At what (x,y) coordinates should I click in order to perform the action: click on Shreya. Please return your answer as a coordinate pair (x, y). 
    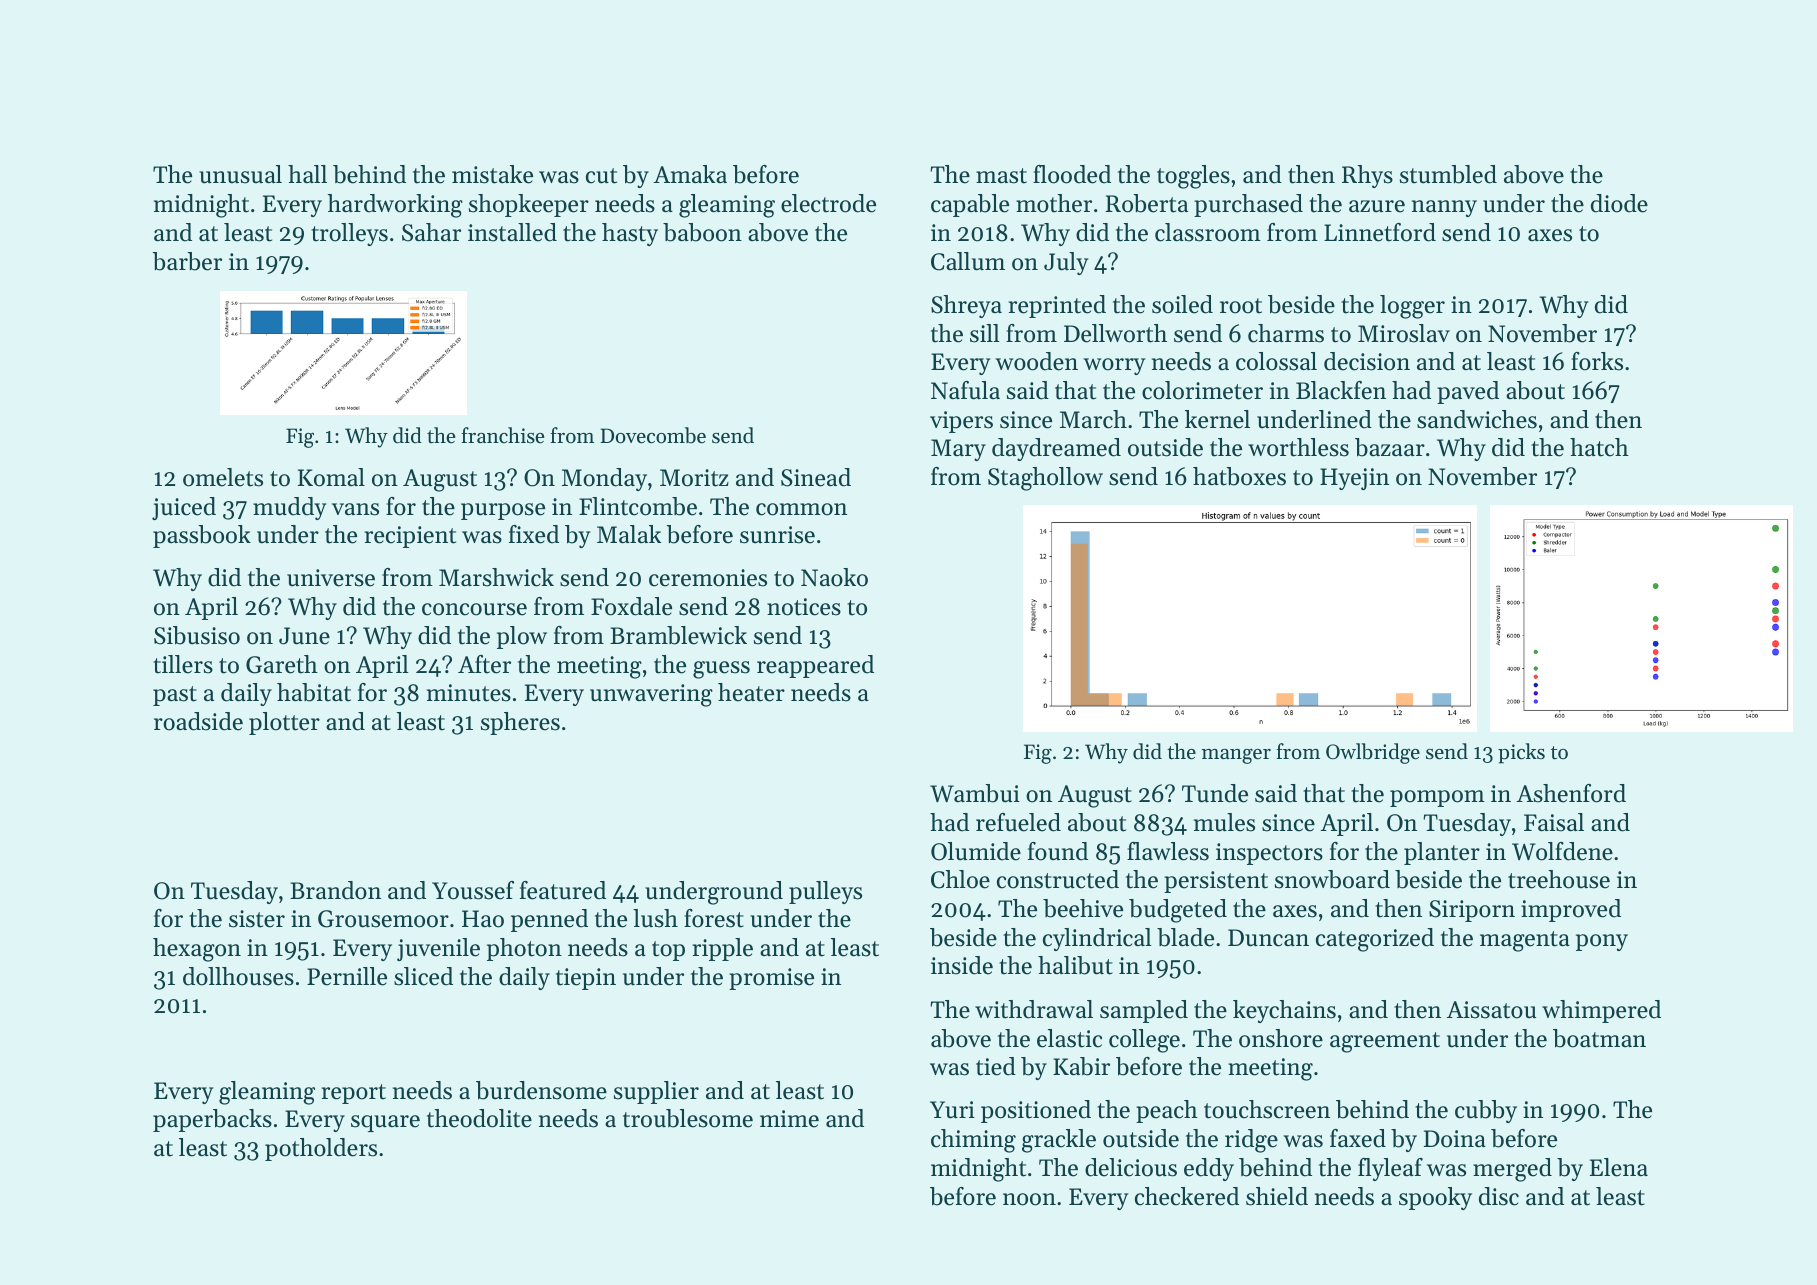
    Looking at the image, I should click on (966, 306).
